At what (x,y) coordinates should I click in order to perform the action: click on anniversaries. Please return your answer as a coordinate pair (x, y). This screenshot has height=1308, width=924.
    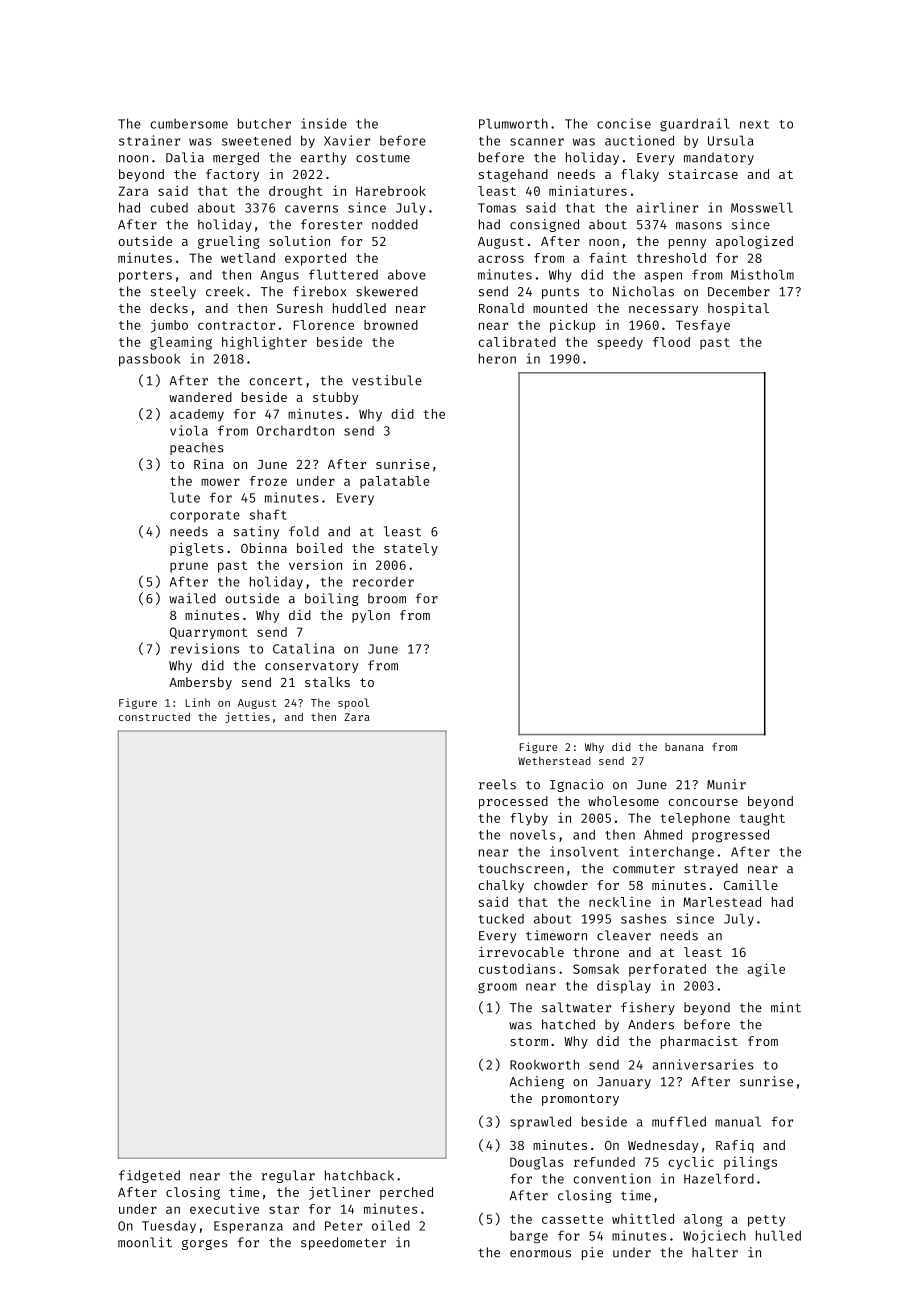
    Looking at the image, I should click on (703, 1064).
